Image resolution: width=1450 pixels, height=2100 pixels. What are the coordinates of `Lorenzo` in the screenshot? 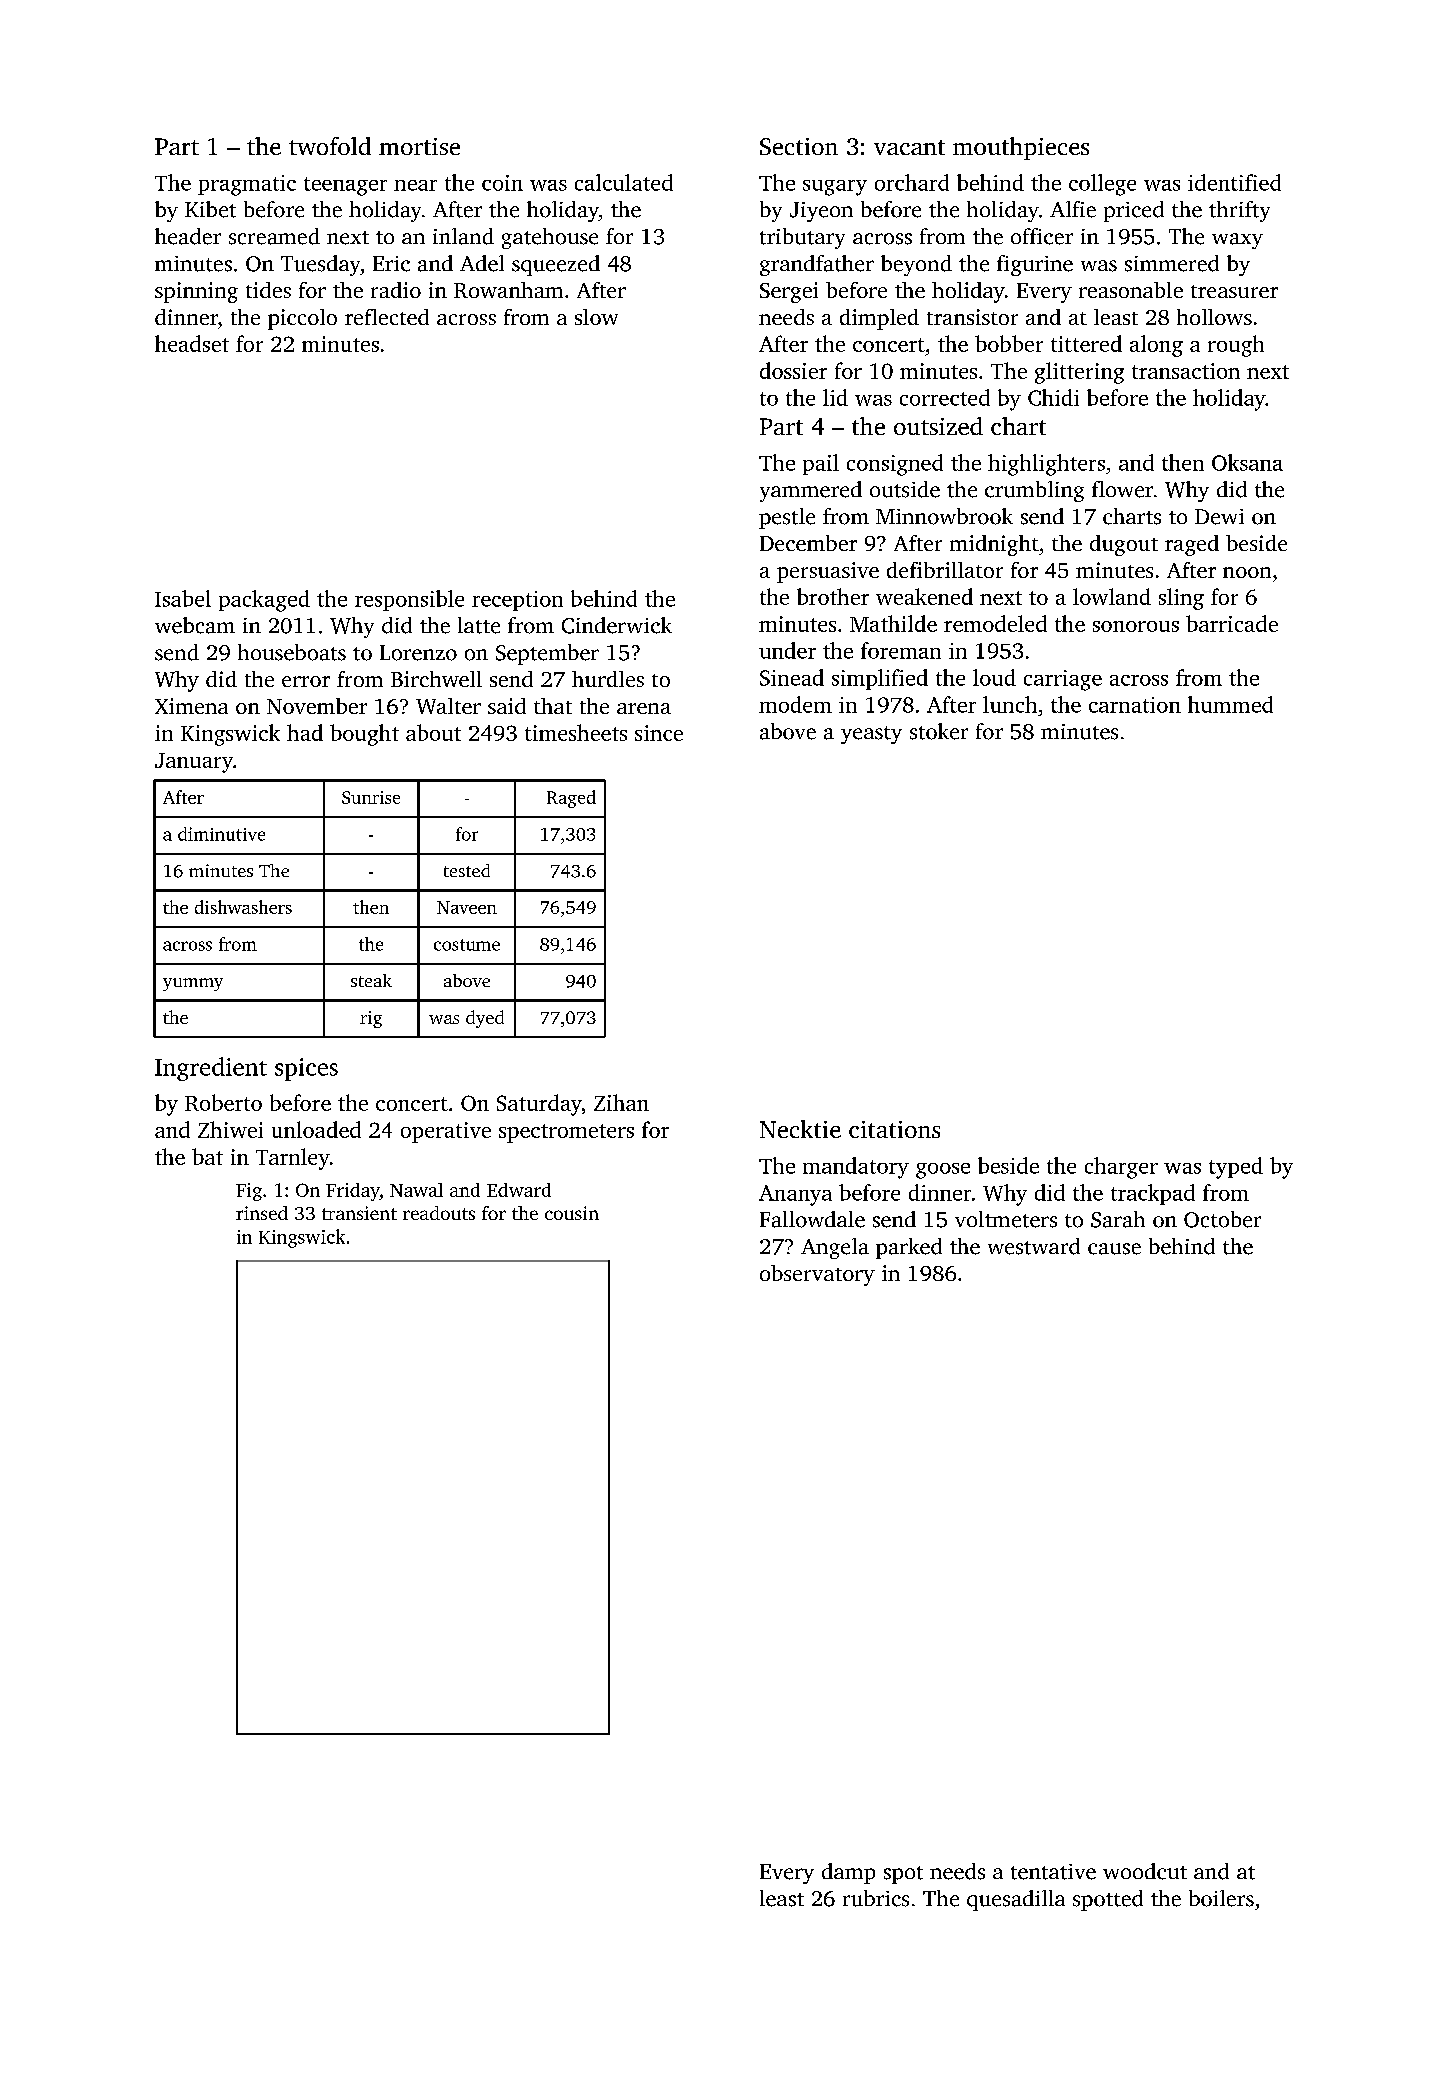 It's located at (418, 653).
